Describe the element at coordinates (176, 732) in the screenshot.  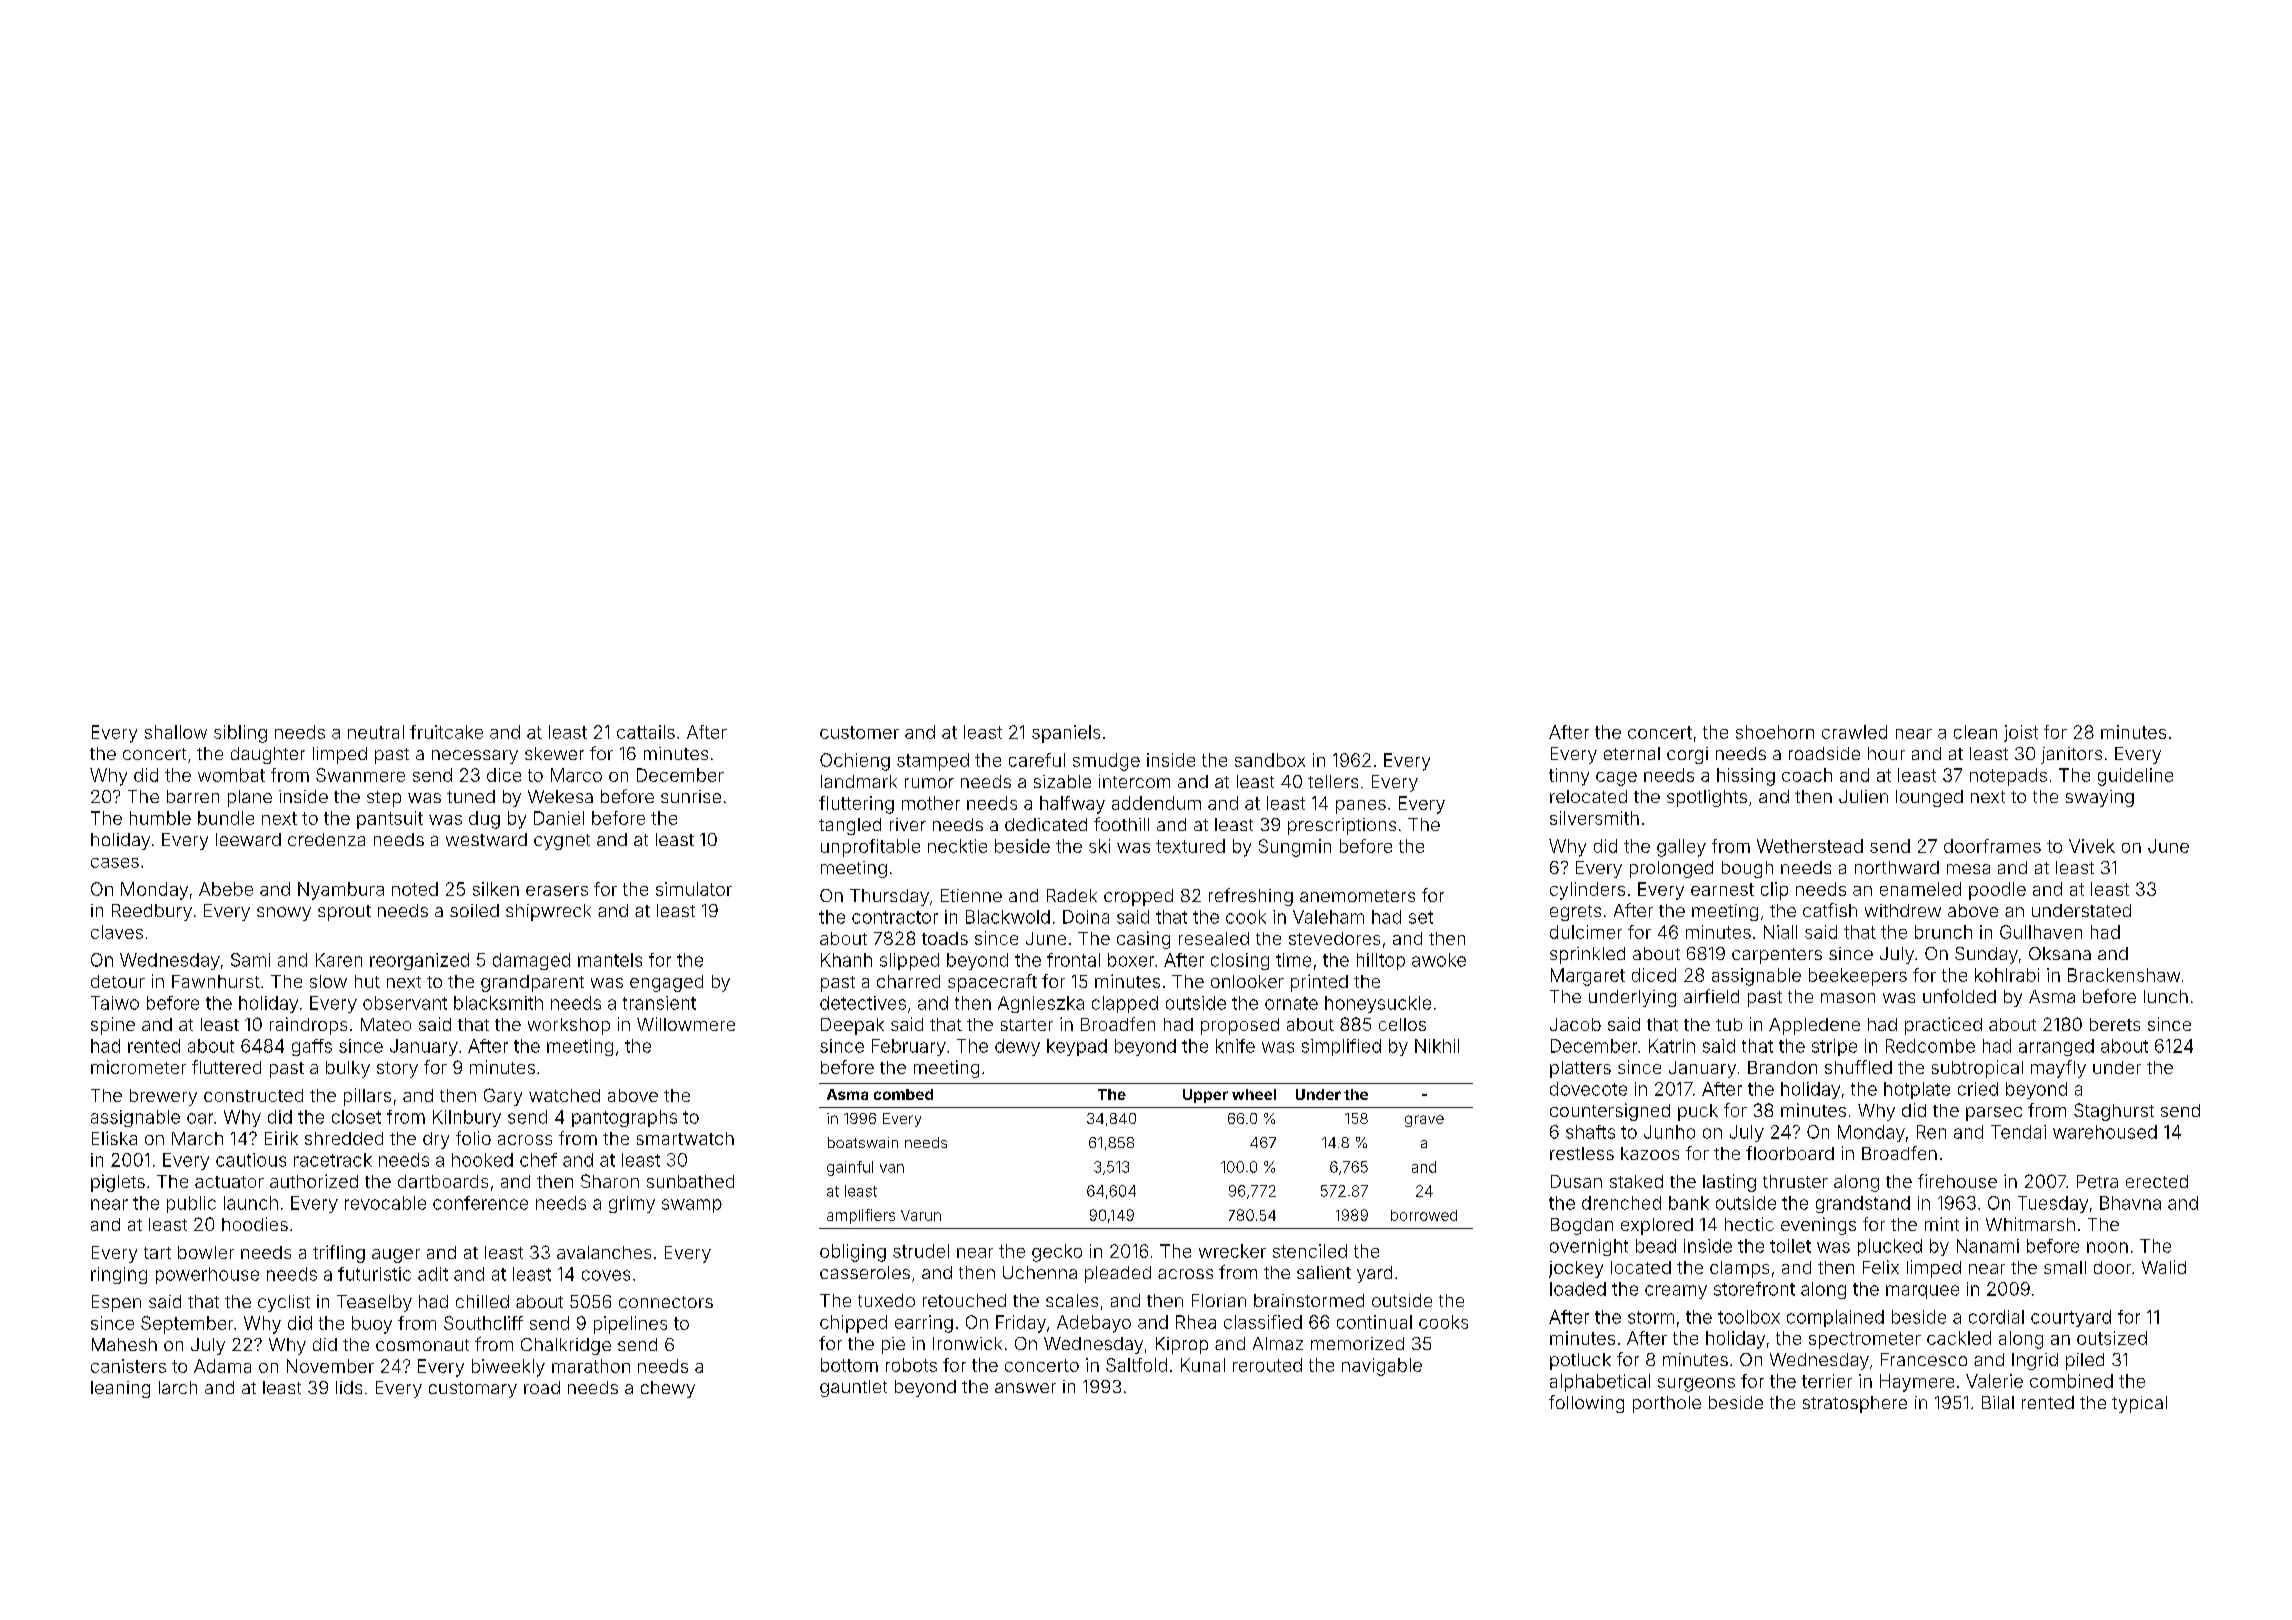
I see `shallow` at that location.
